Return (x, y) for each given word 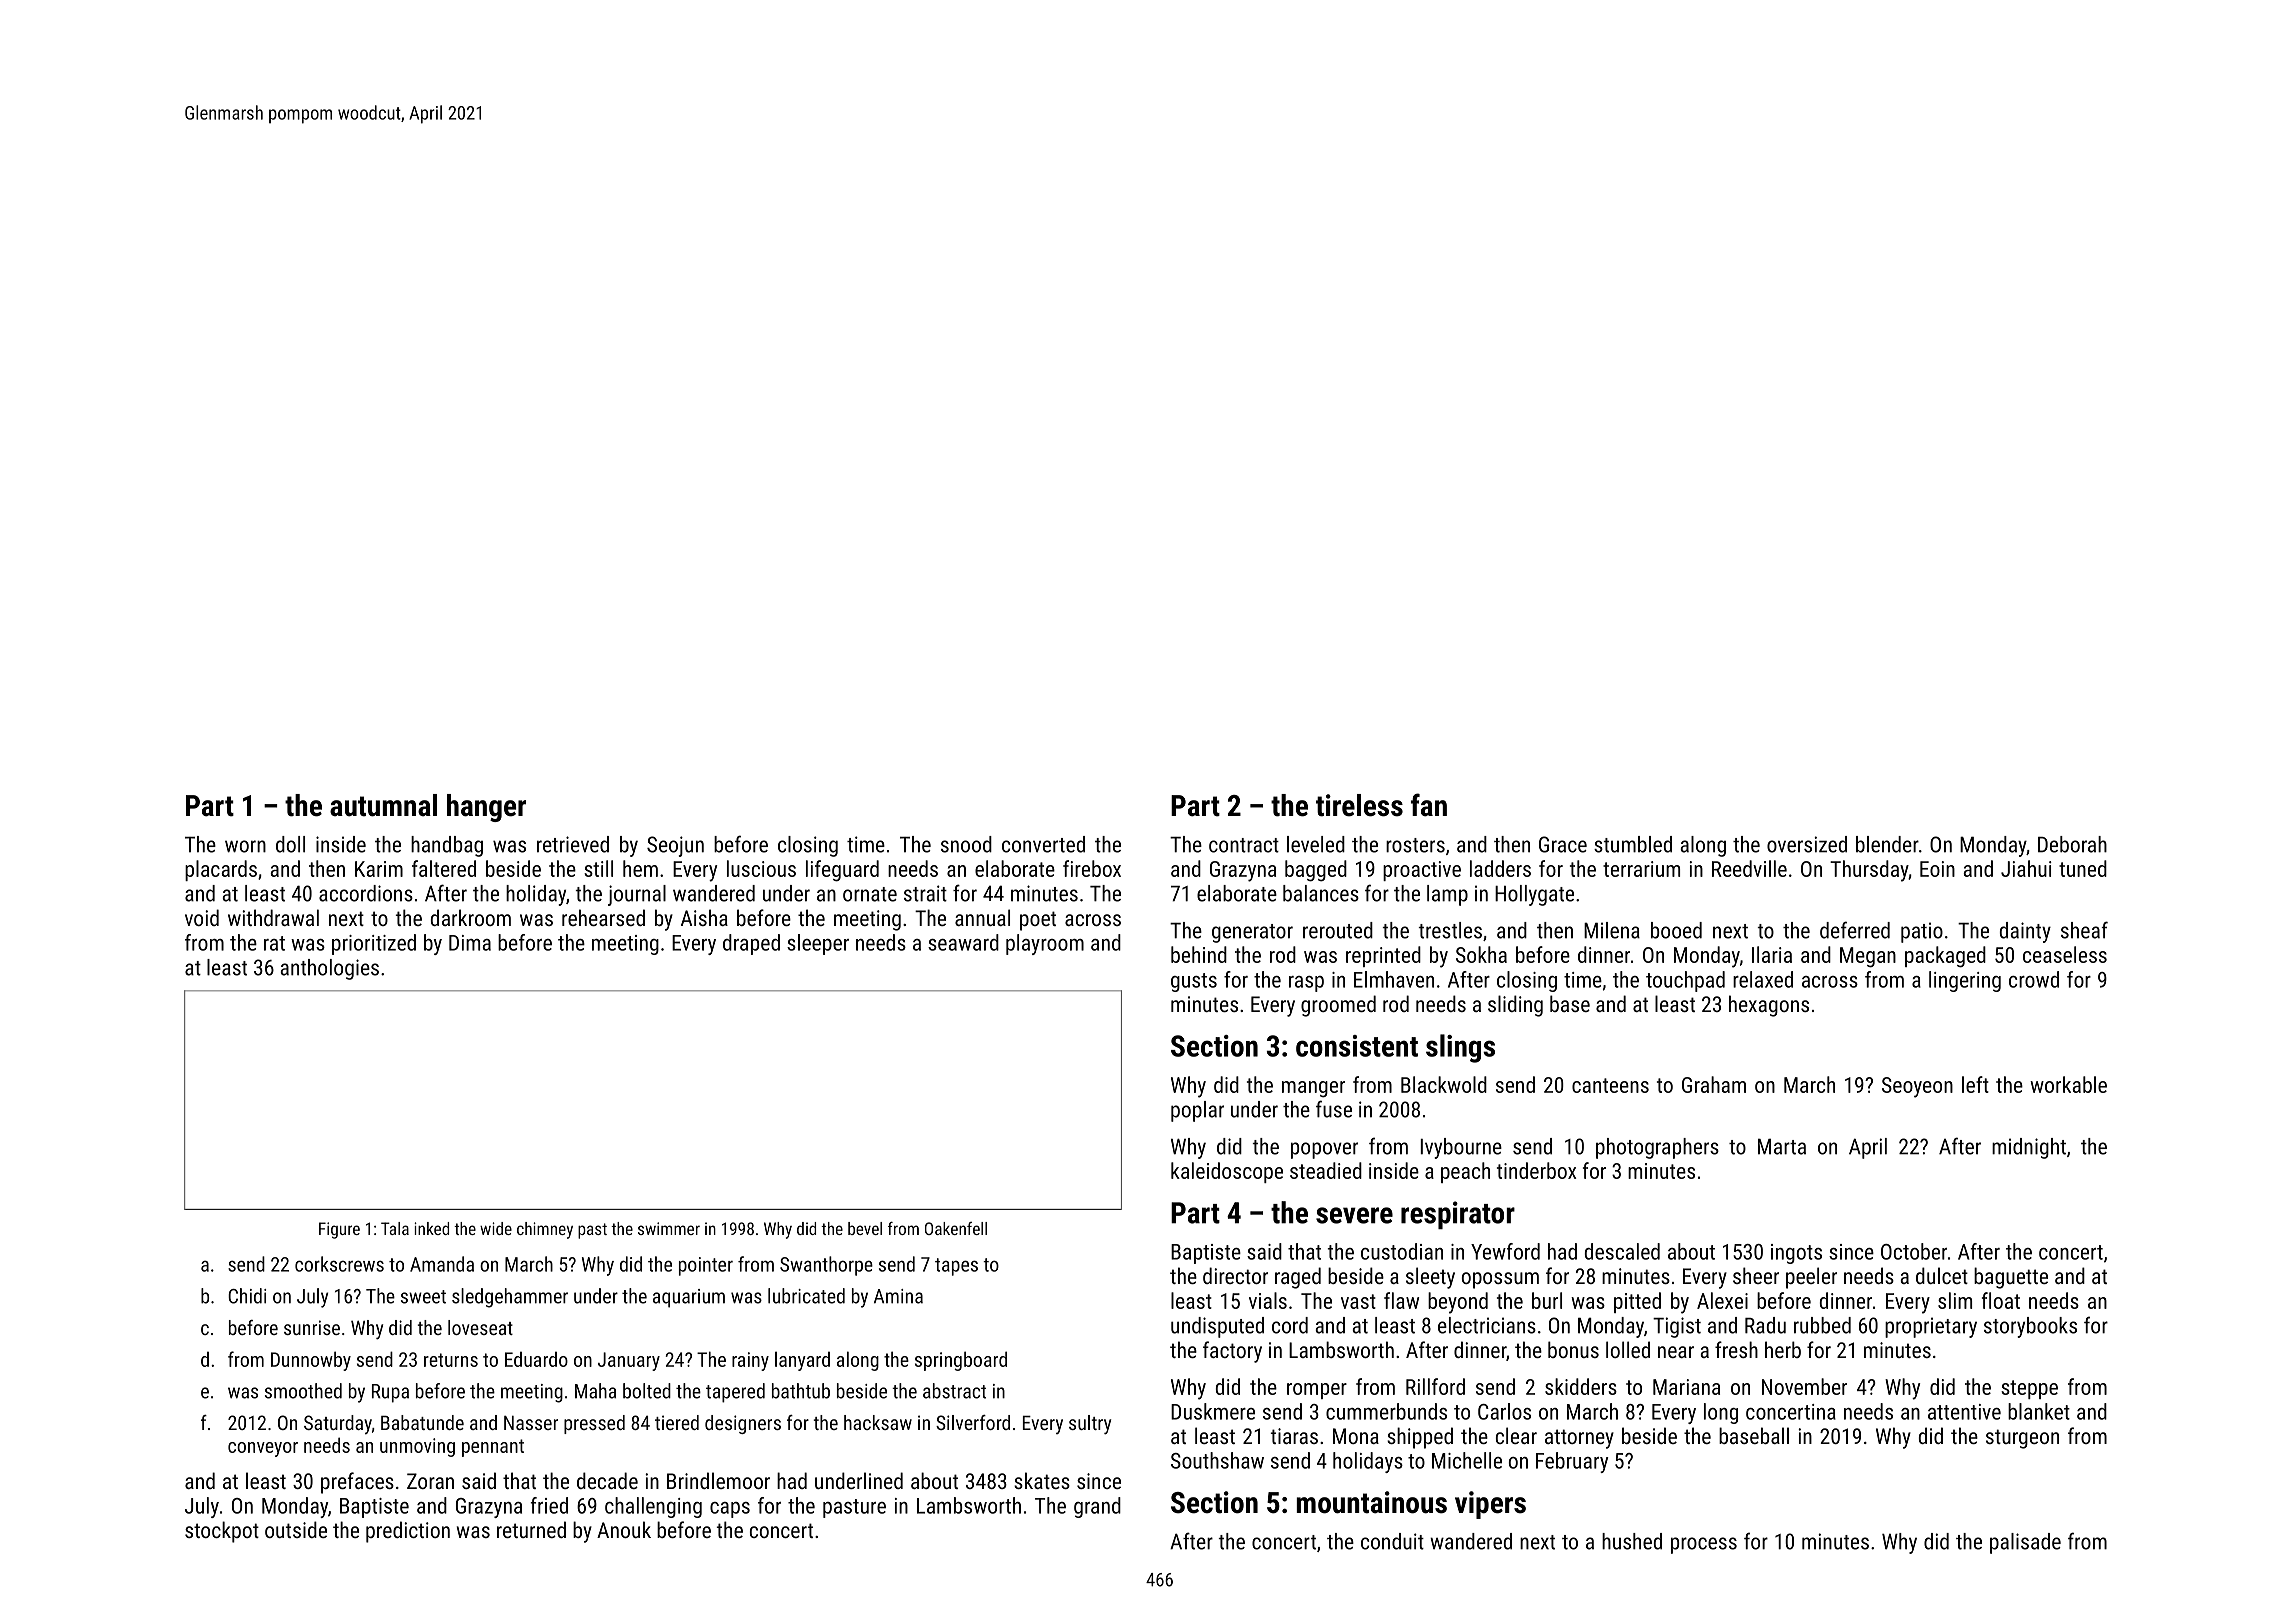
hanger (486, 808)
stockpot (222, 1532)
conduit (1392, 1541)
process (1704, 1545)
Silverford (973, 1422)
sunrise (312, 1327)
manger (1313, 1089)
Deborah (2072, 844)
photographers (1657, 1148)
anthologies (329, 969)
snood (966, 844)
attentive (1964, 1412)
